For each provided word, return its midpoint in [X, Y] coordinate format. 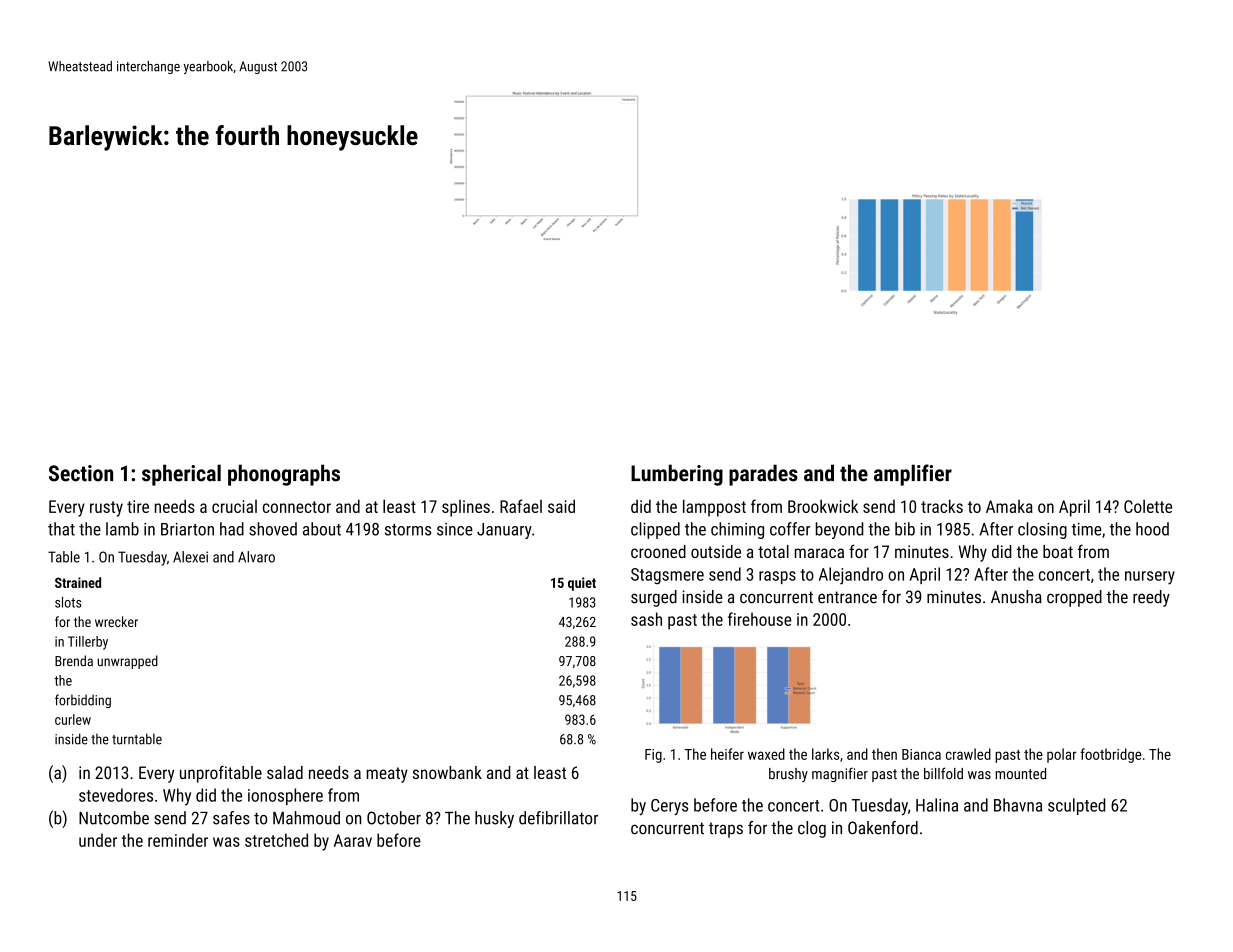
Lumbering [677, 475]
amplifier [913, 475]
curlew [73, 719]
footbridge [1110, 755]
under [98, 840]
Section [81, 473]
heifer [727, 754]
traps [726, 830]
